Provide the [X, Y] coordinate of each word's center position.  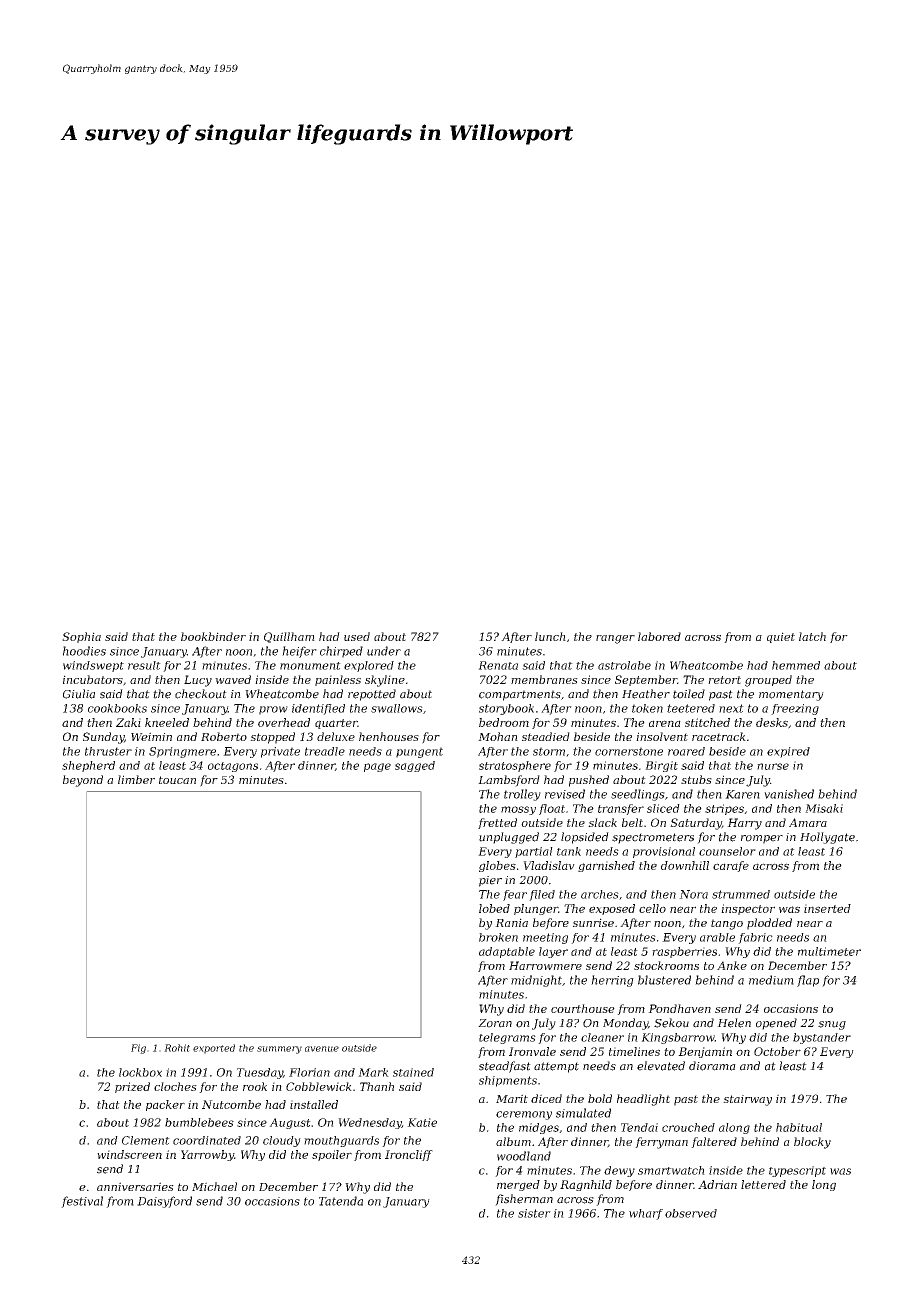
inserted [827, 908]
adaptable [507, 952]
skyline [385, 681]
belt [632, 822]
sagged [415, 766]
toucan [177, 780]
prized [132, 1087]
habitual [799, 1127]
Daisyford [164, 1202]
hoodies [84, 651]
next [731, 708]
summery [279, 1050]
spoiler [332, 1155]
